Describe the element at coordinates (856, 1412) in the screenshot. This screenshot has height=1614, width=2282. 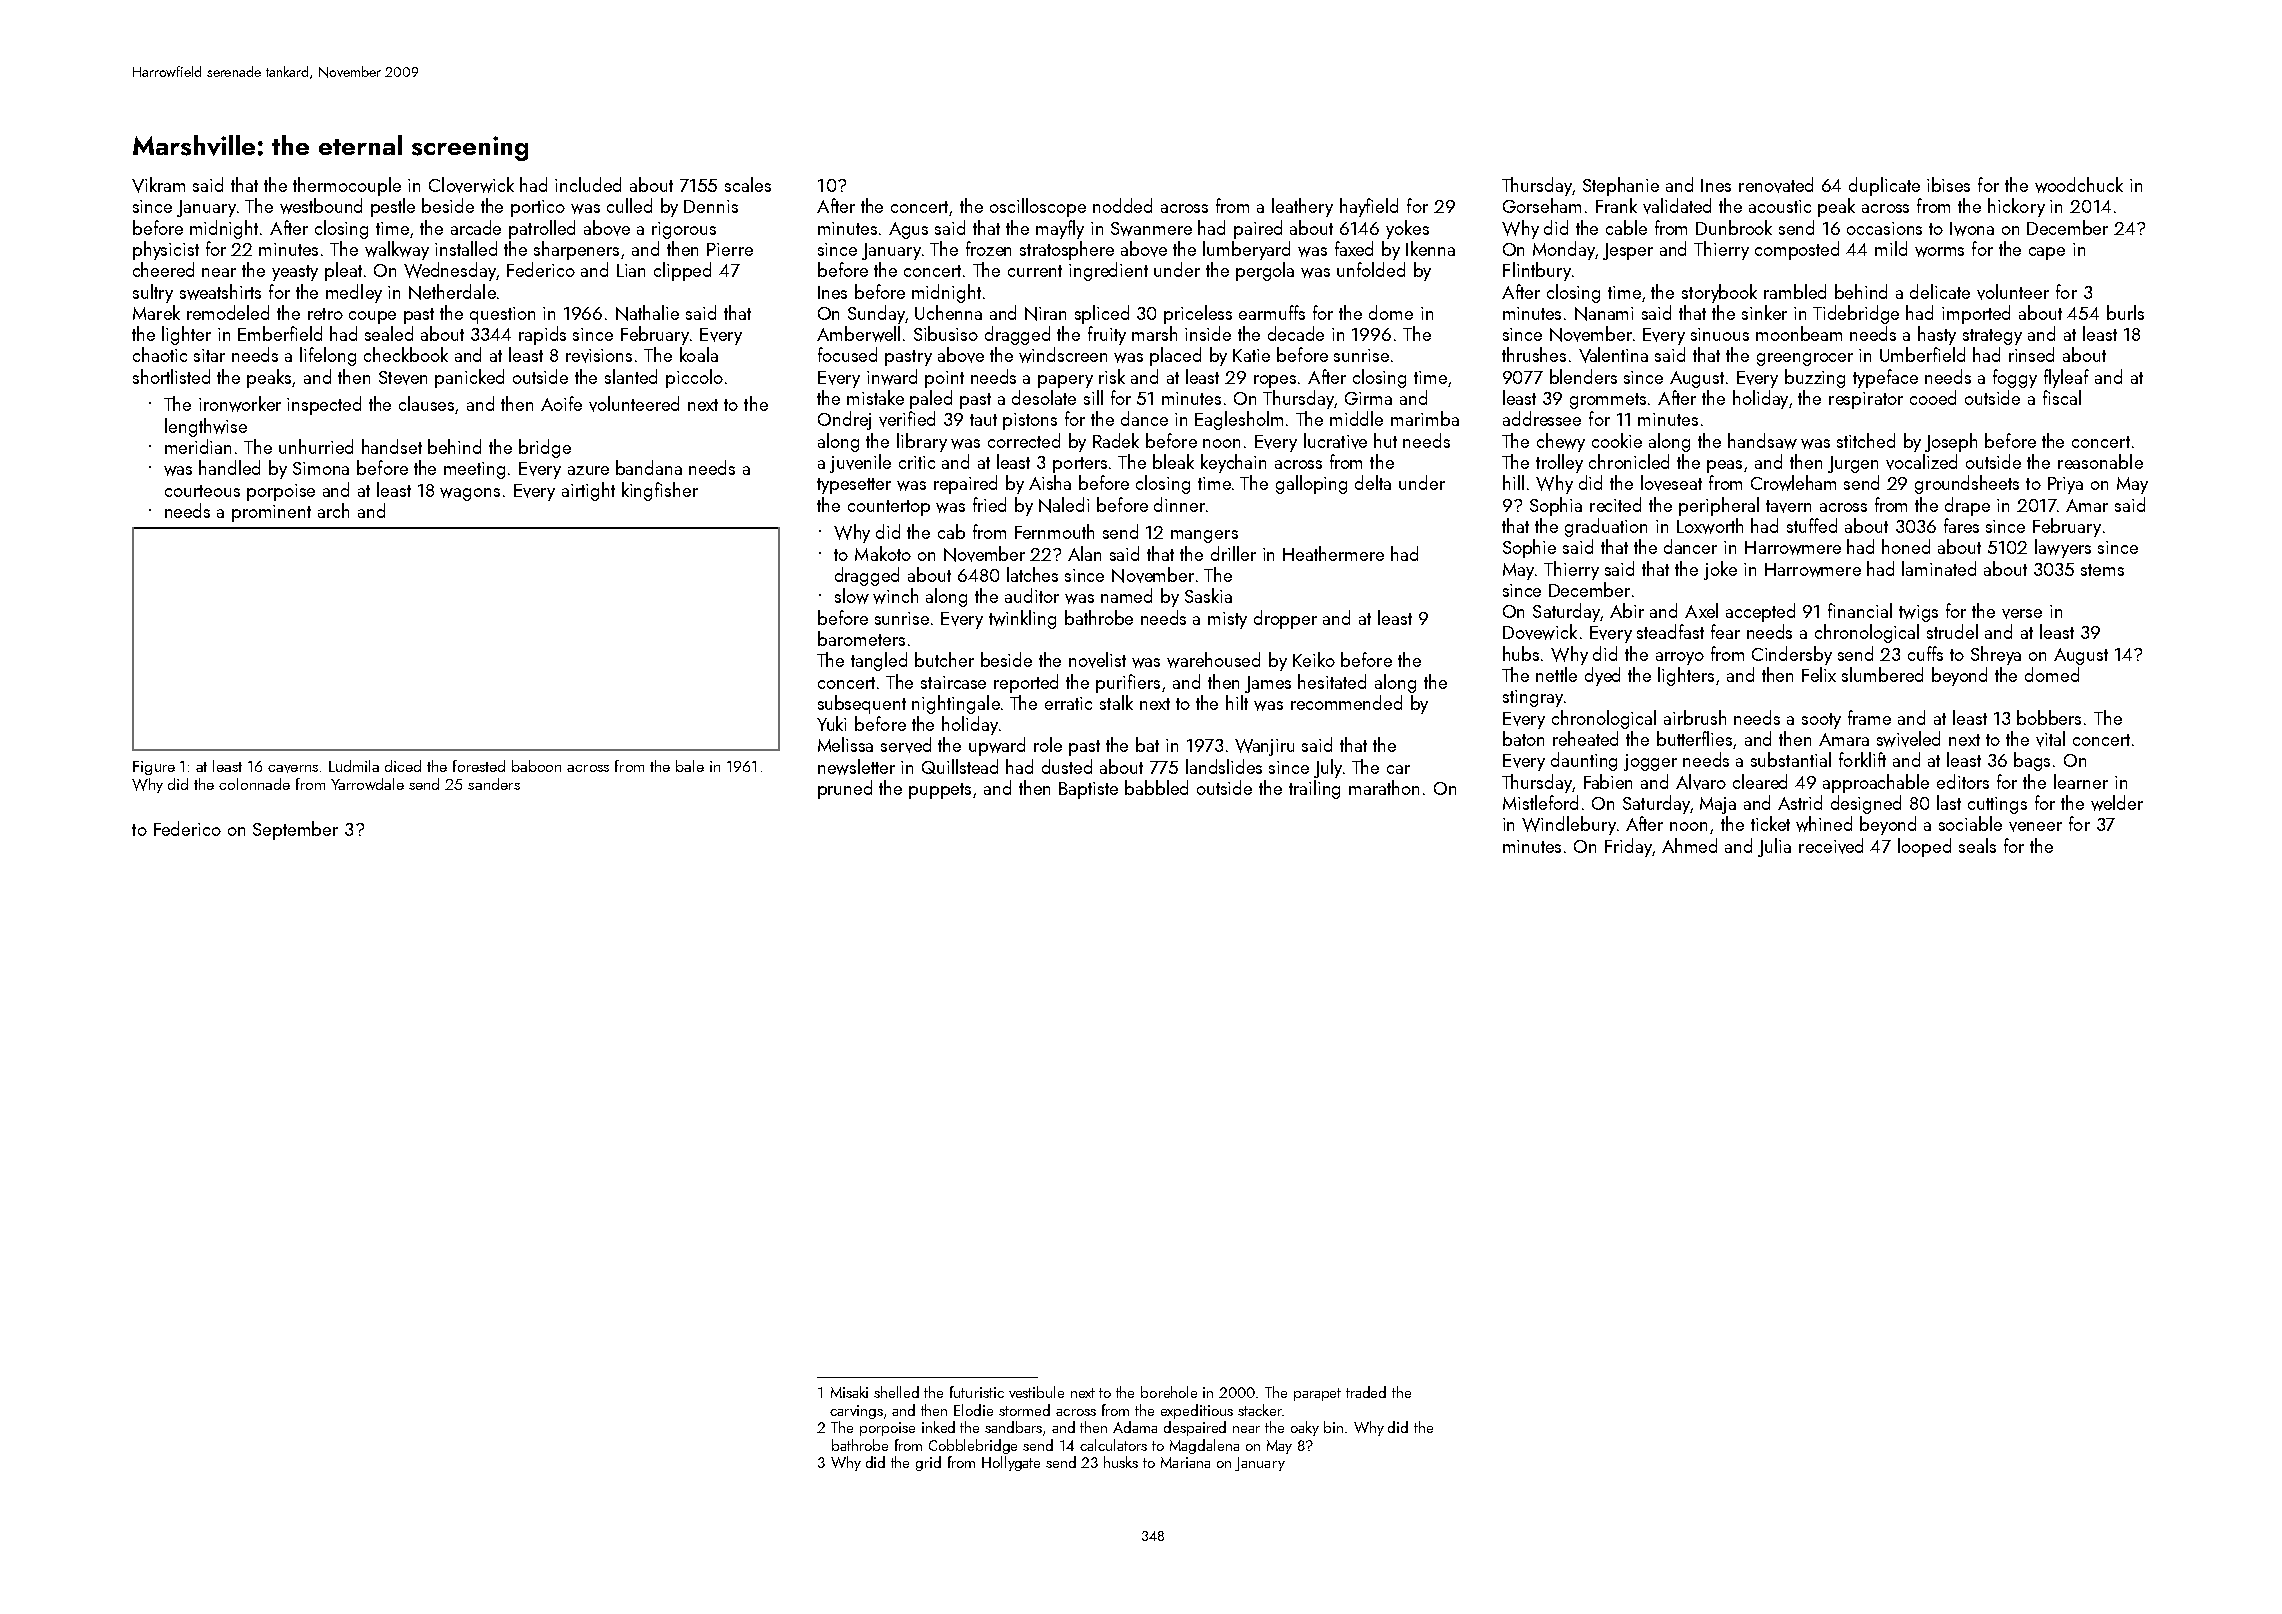
I see `carvings` at that location.
